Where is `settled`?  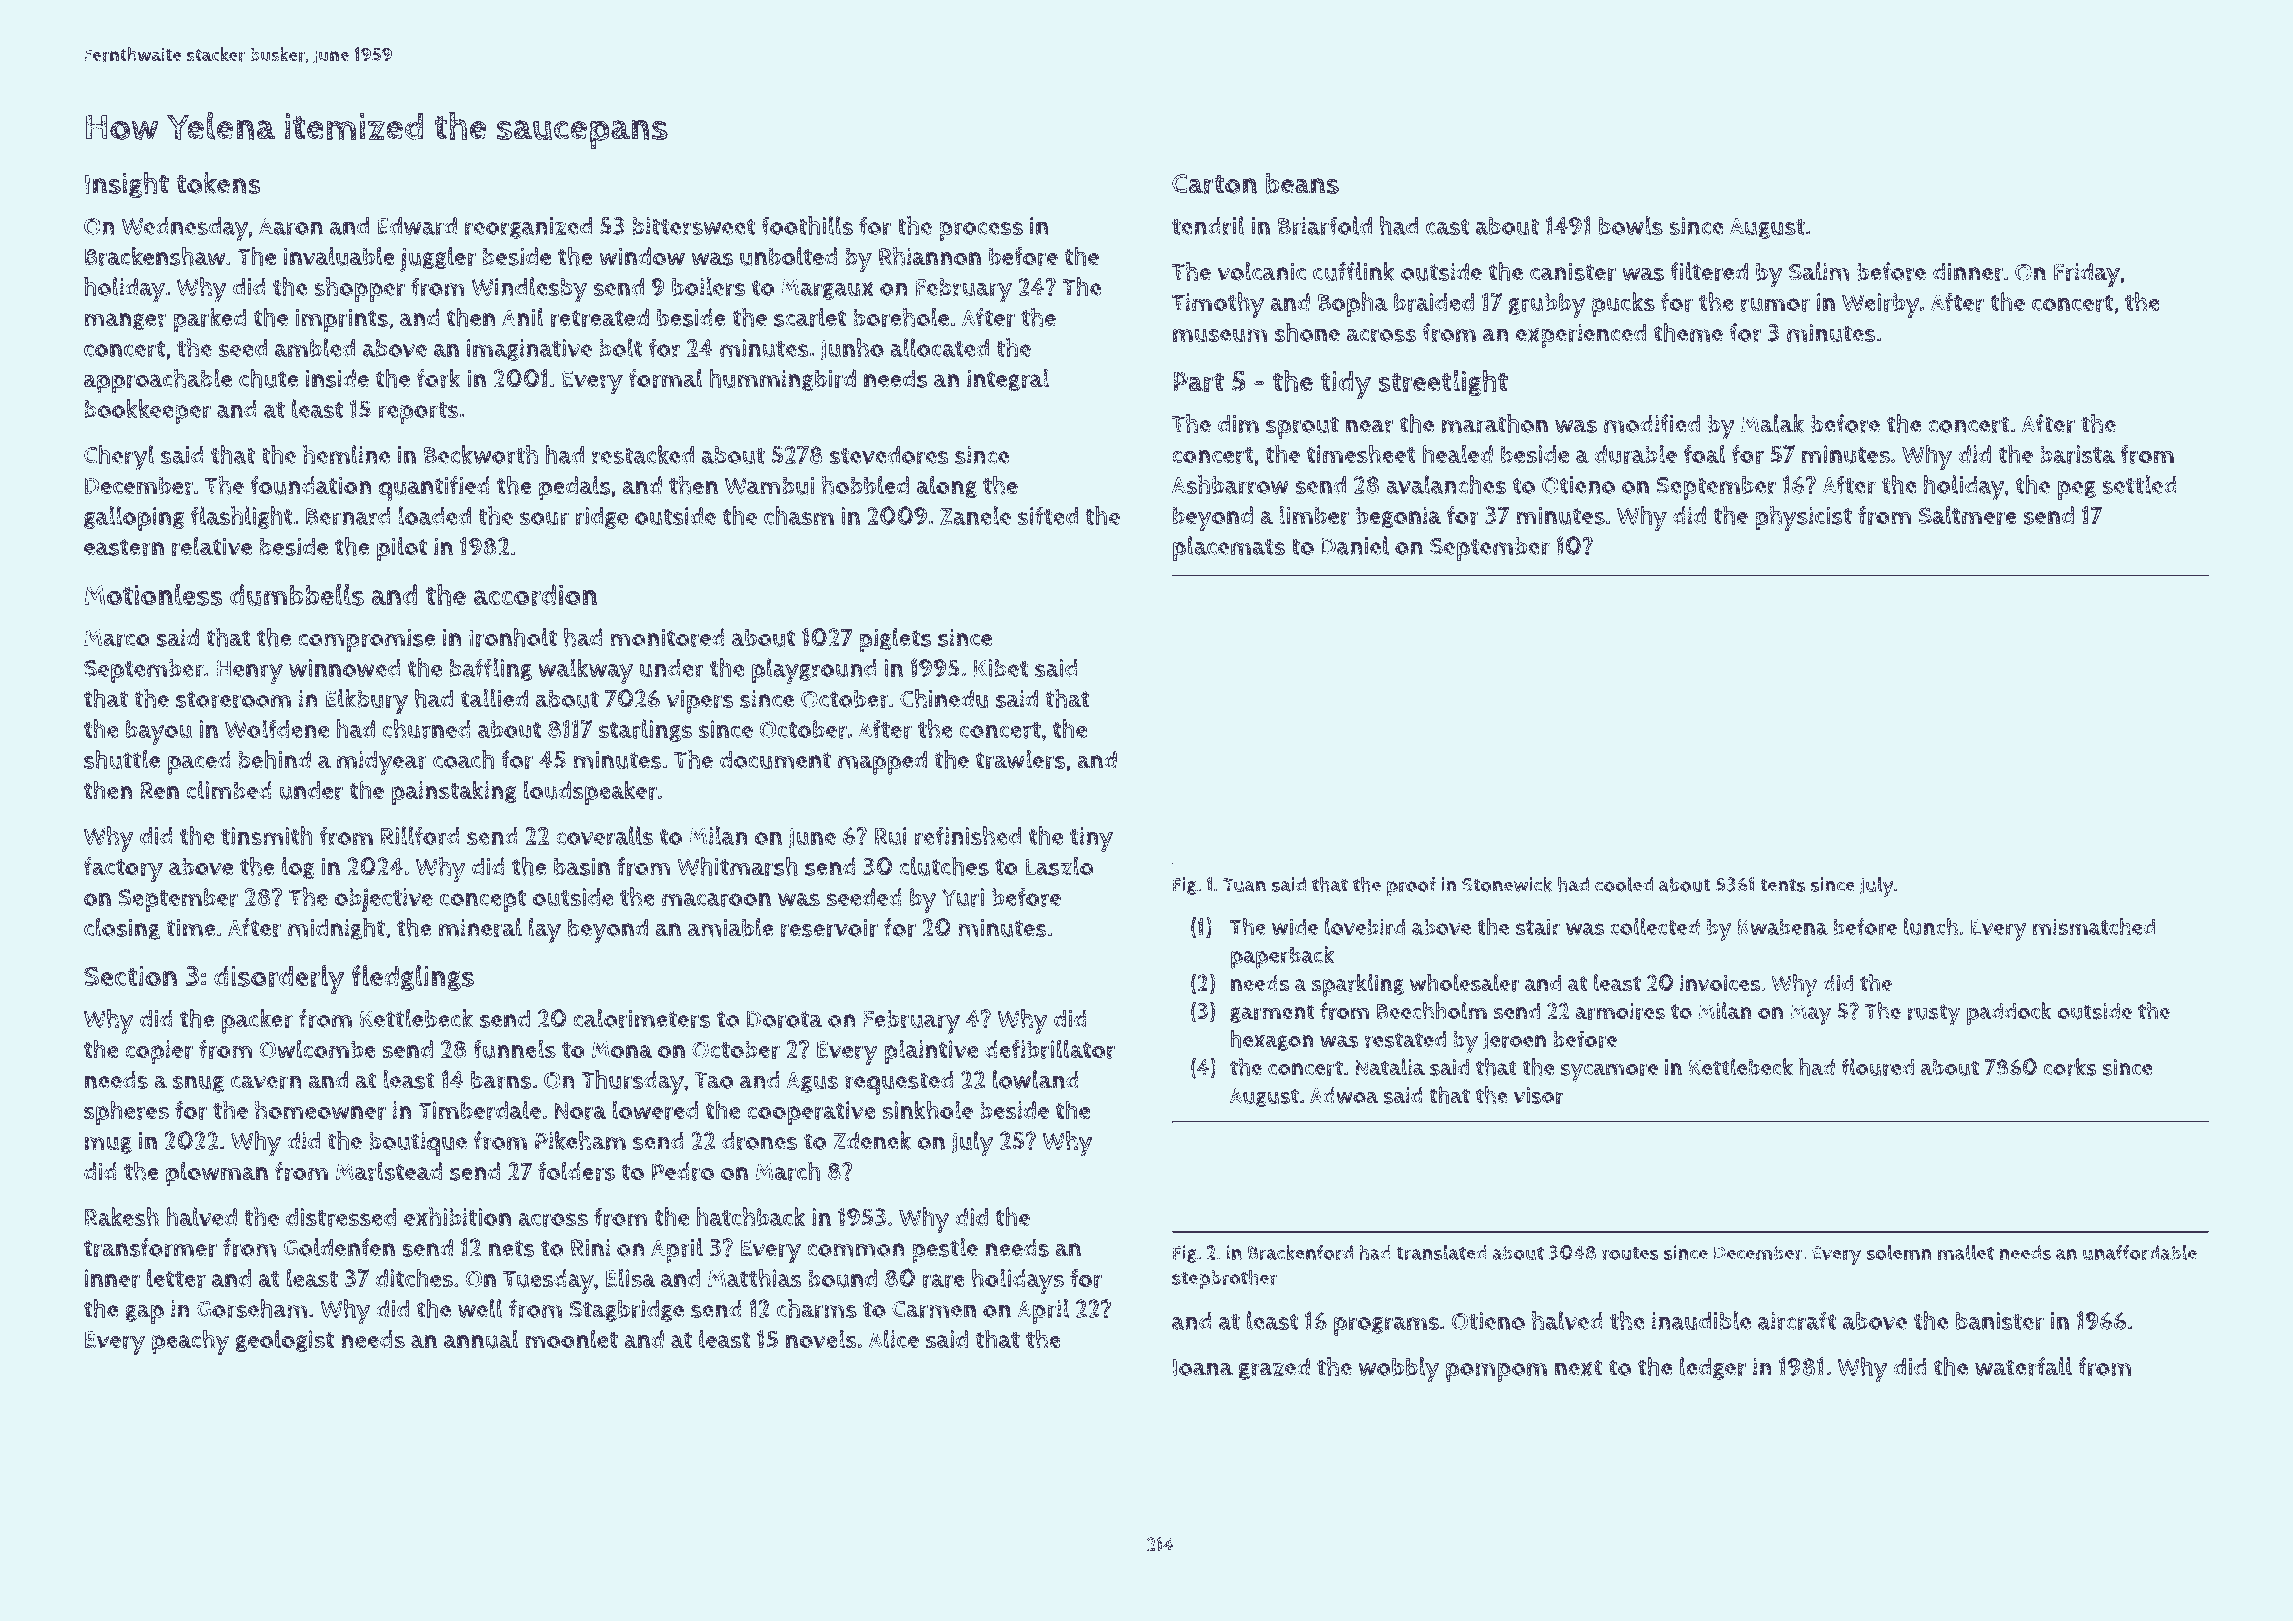
settled is located at coordinates (2139, 484).
